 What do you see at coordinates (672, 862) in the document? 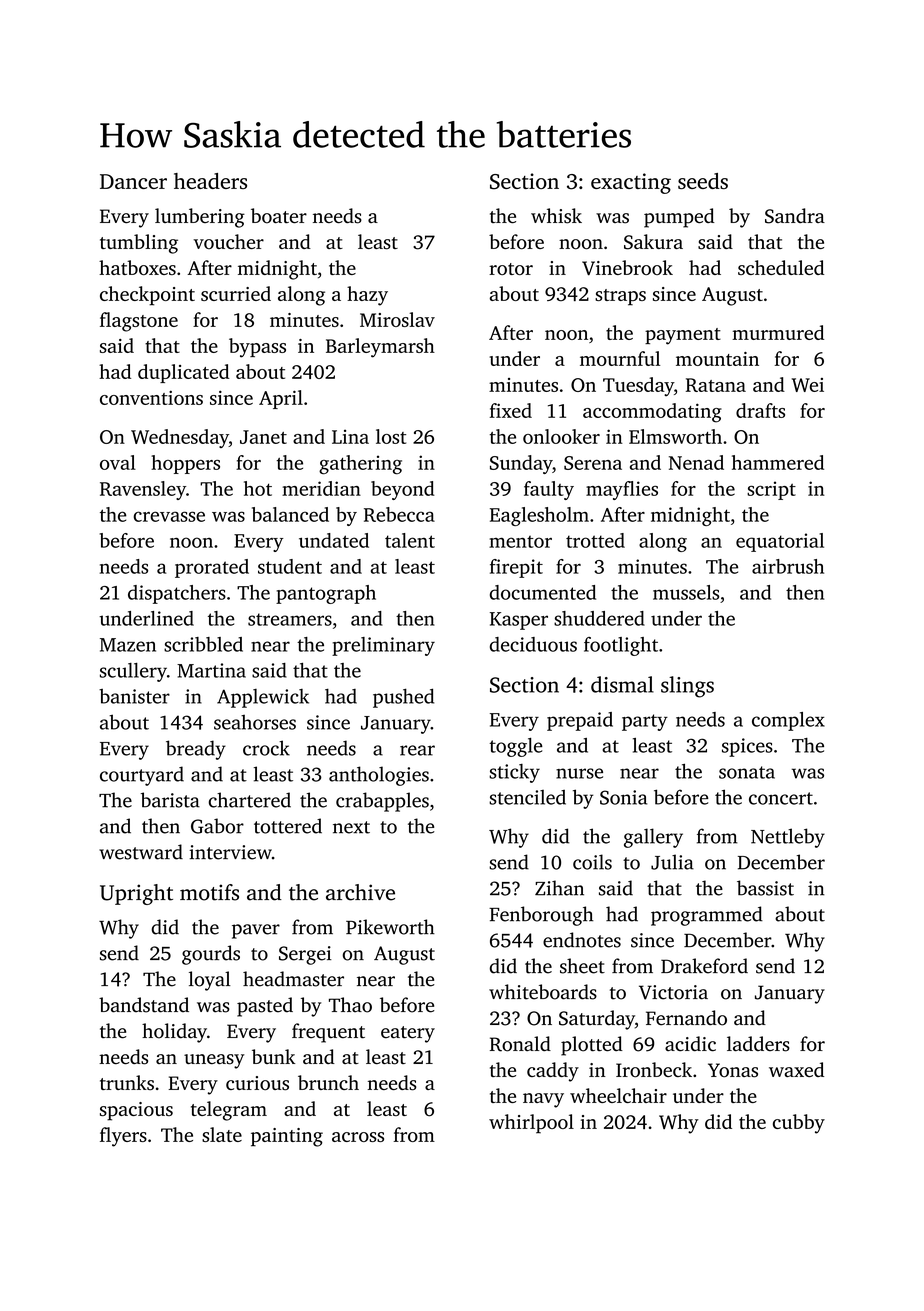
I see `Julia` at bounding box center [672, 862].
